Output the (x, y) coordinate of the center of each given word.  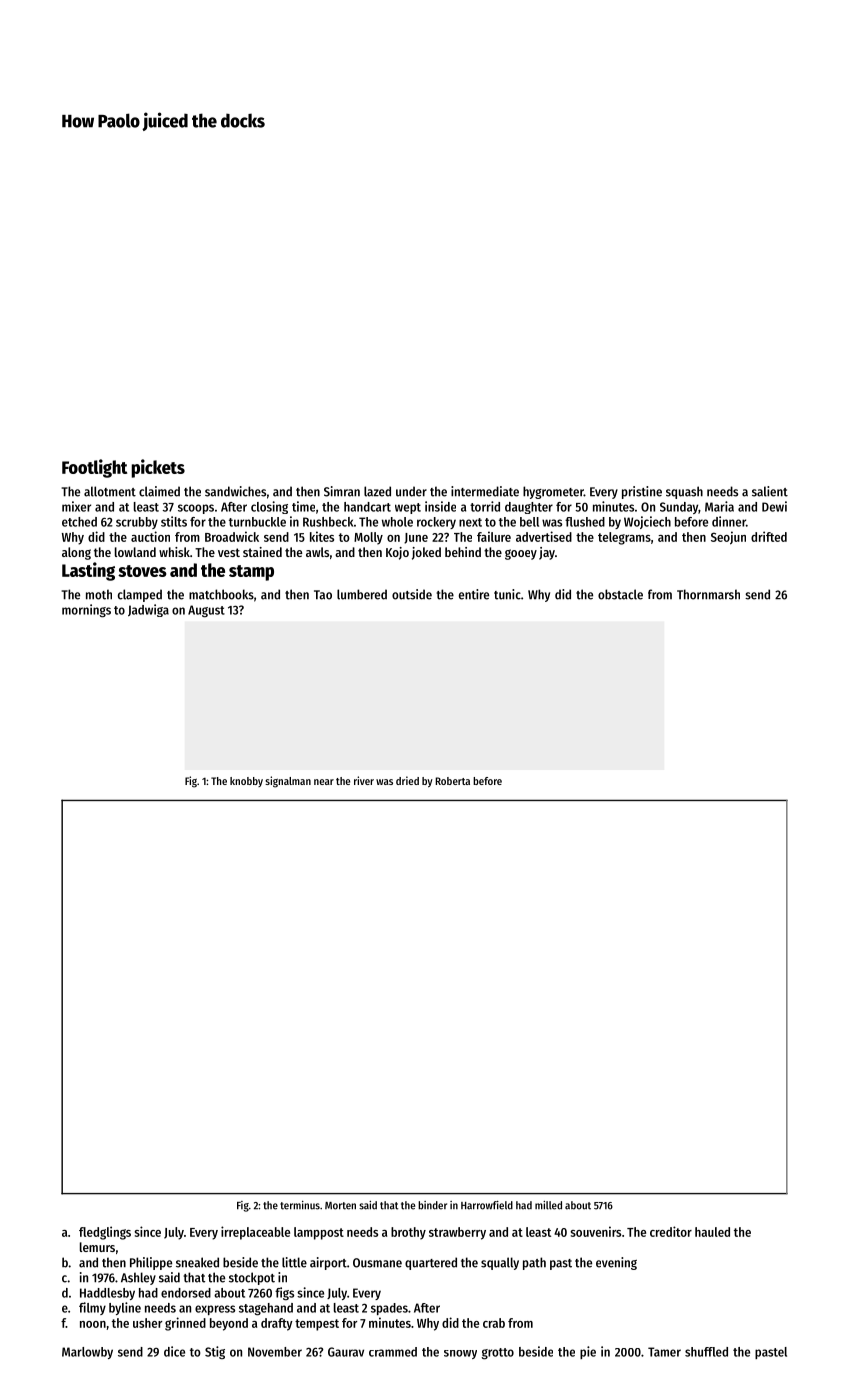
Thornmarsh (708, 594)
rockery (436, 523)
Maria (719, 506)
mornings (86, 611)
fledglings (105, 1233)
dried (407, 780)
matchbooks (221, 594)
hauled (712, 1232)
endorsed (186, 1293)
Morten (340, 1206)
